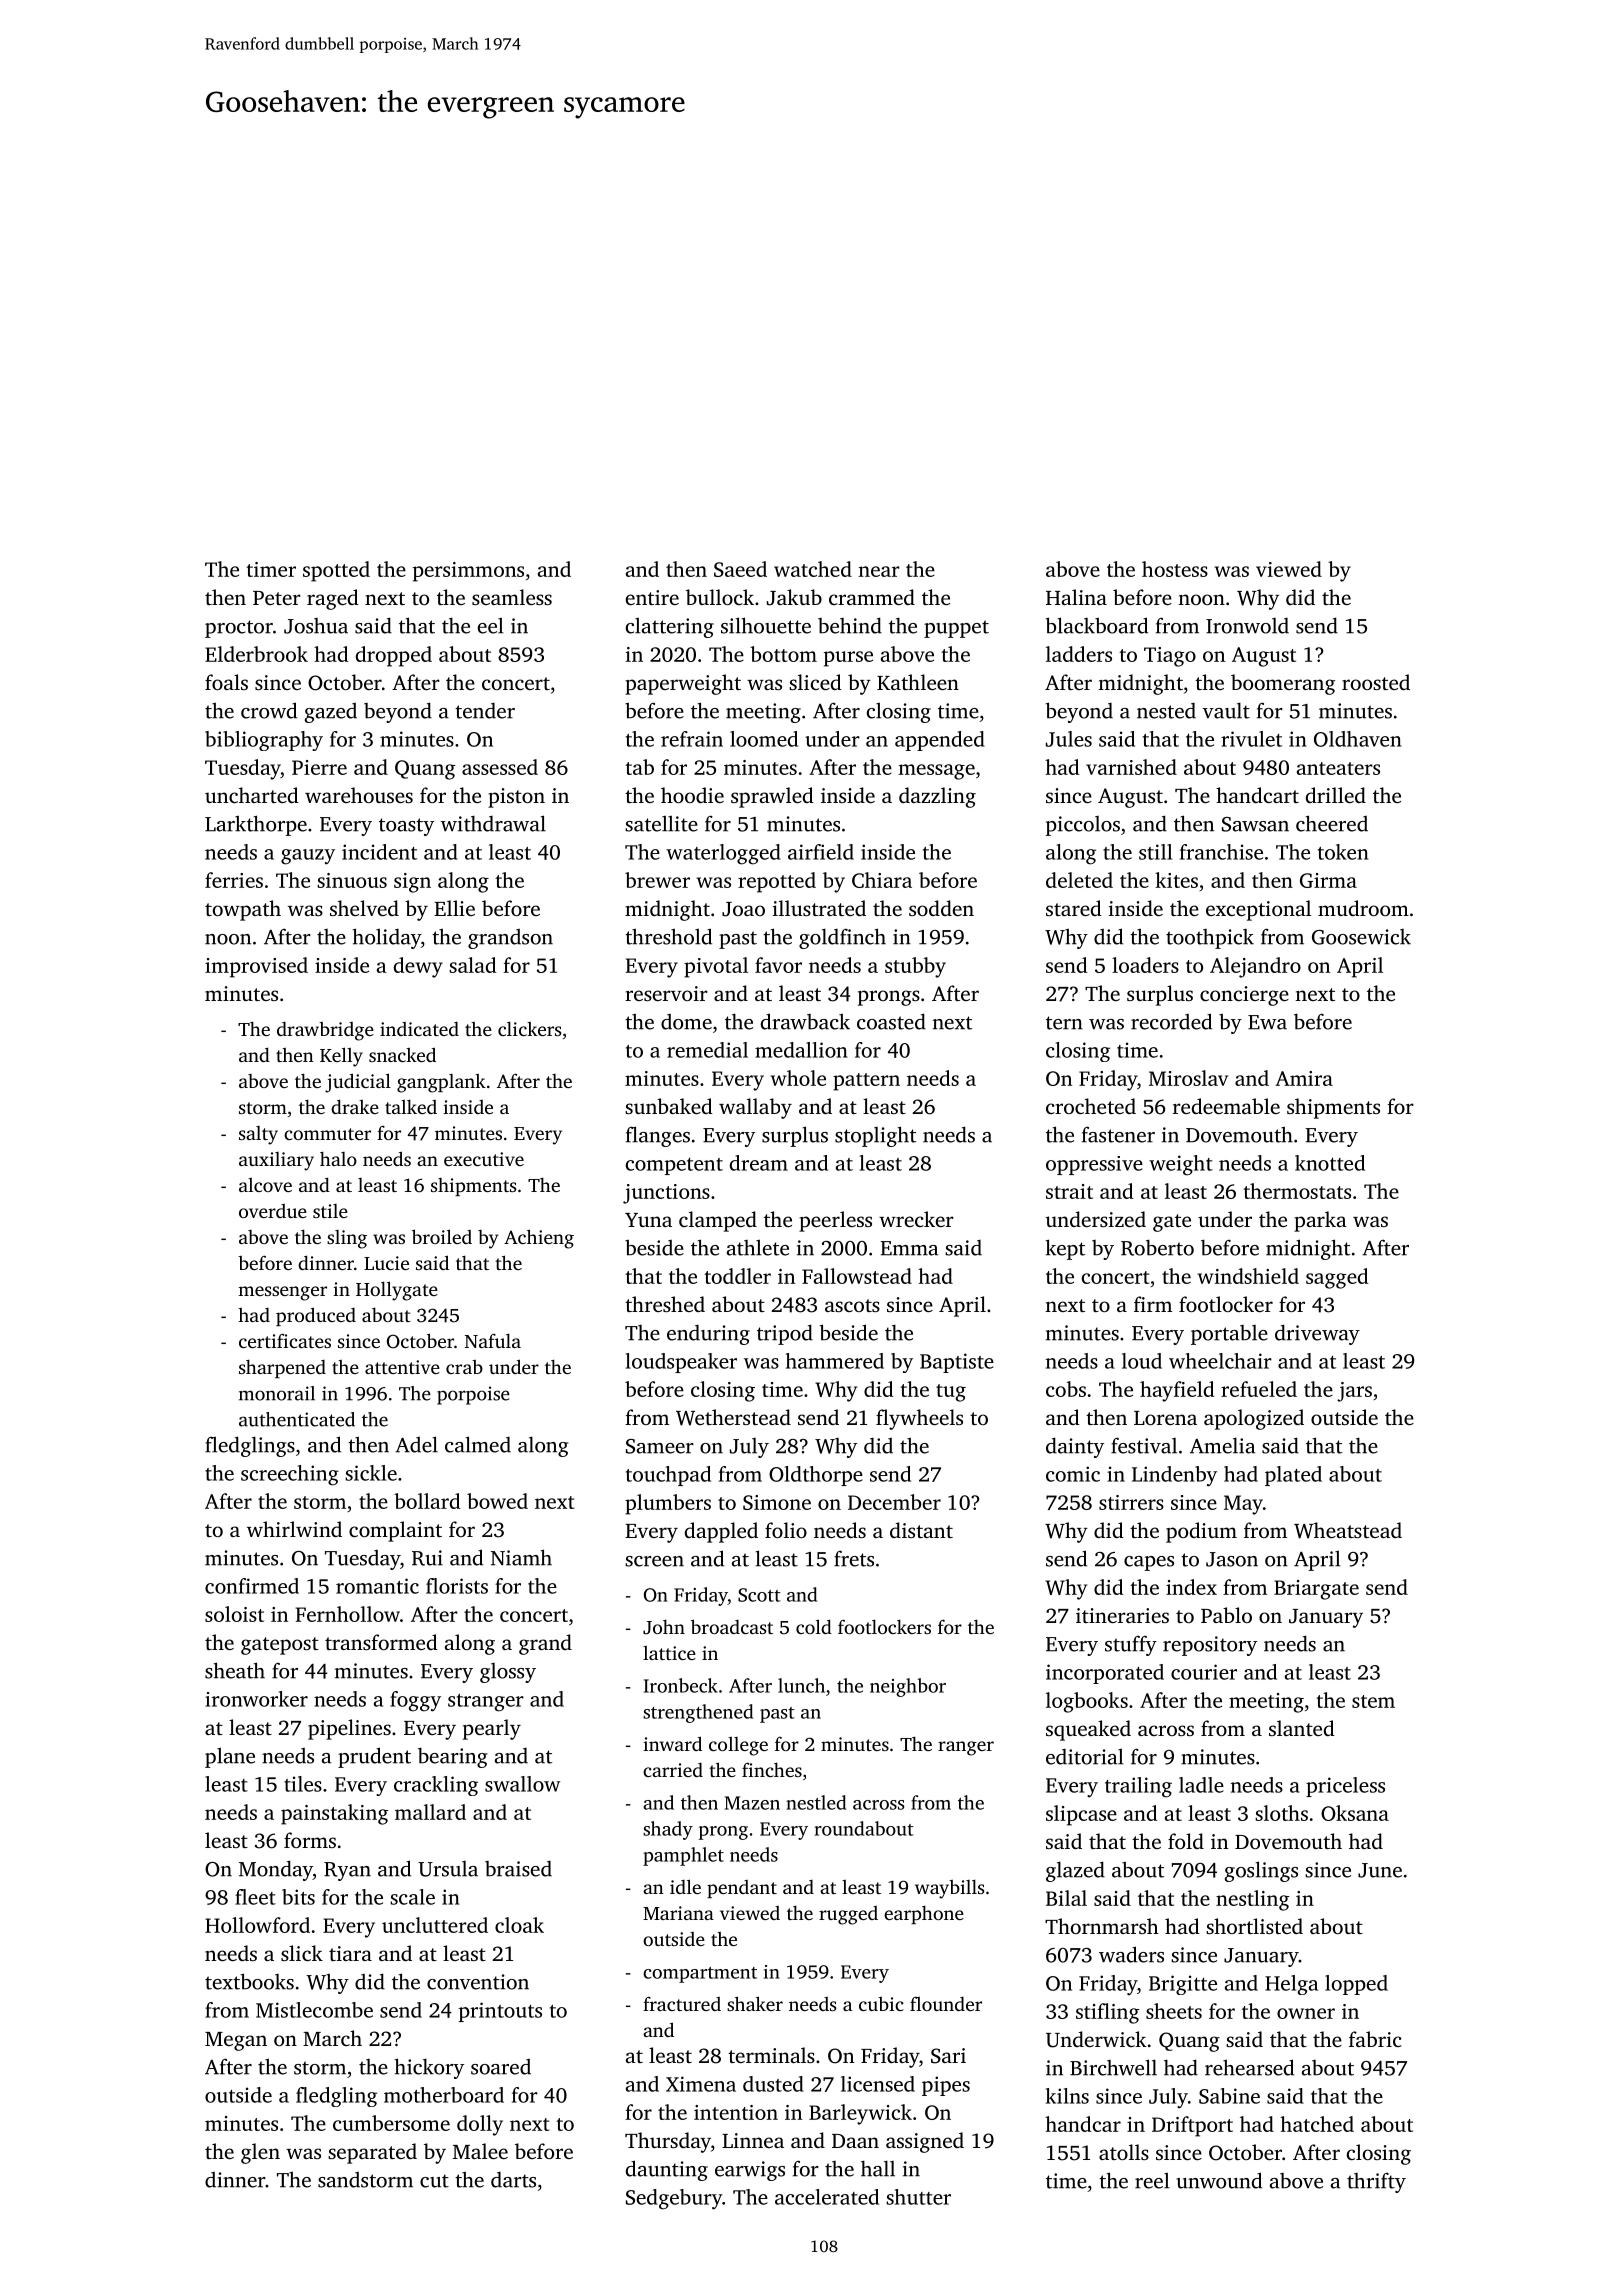 The width and height of the screenshot is (1620, 2292). Describe the element at coordinates (260, 2153) in the screenshot. I see `glen` at that location.
